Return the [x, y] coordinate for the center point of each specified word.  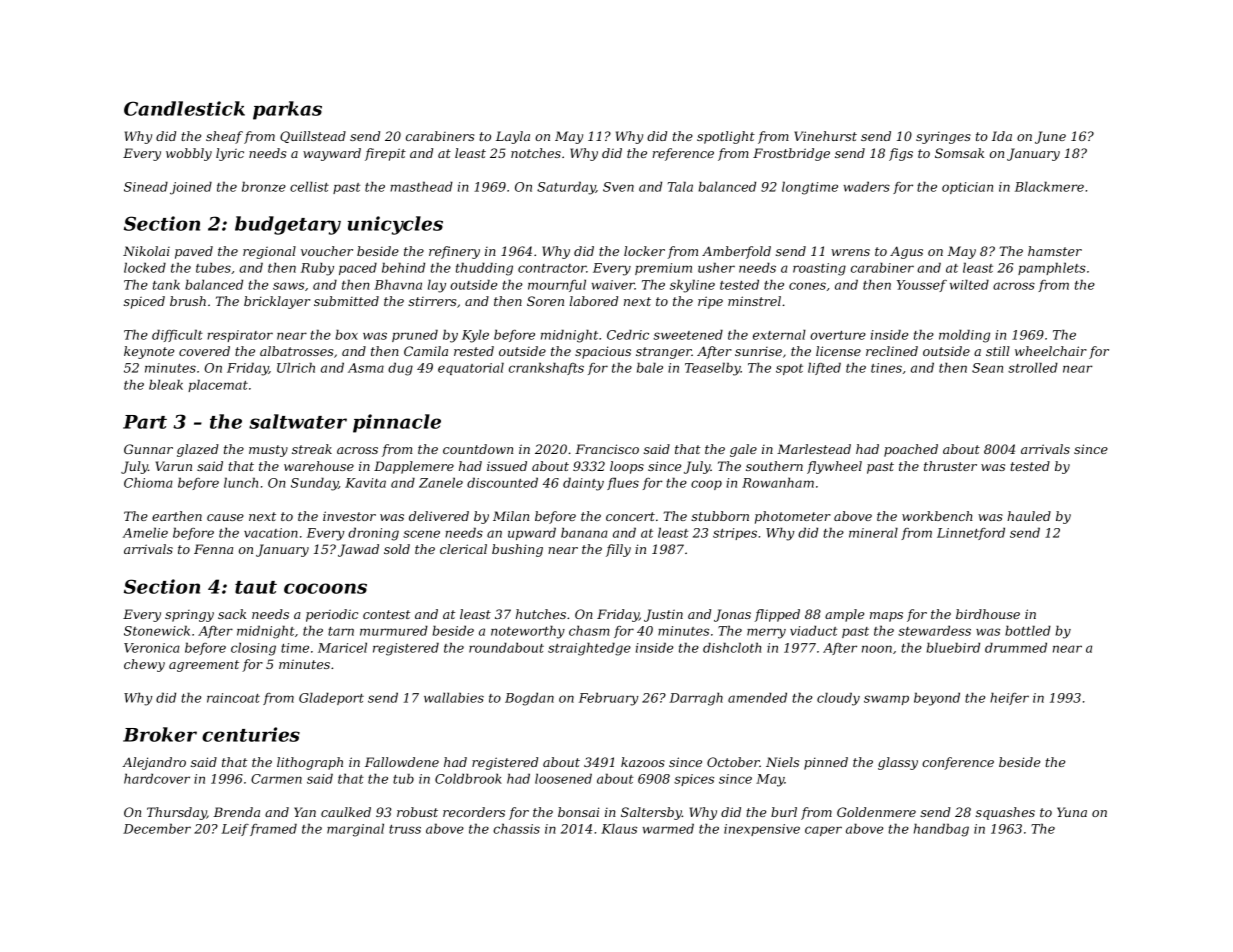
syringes [943, 138]
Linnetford [971, 533]
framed [273, 829]
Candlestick [184, 108]
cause [225, 517]
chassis [516, 828]
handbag [941, 830]
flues [623, 483]
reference [683, 154]
